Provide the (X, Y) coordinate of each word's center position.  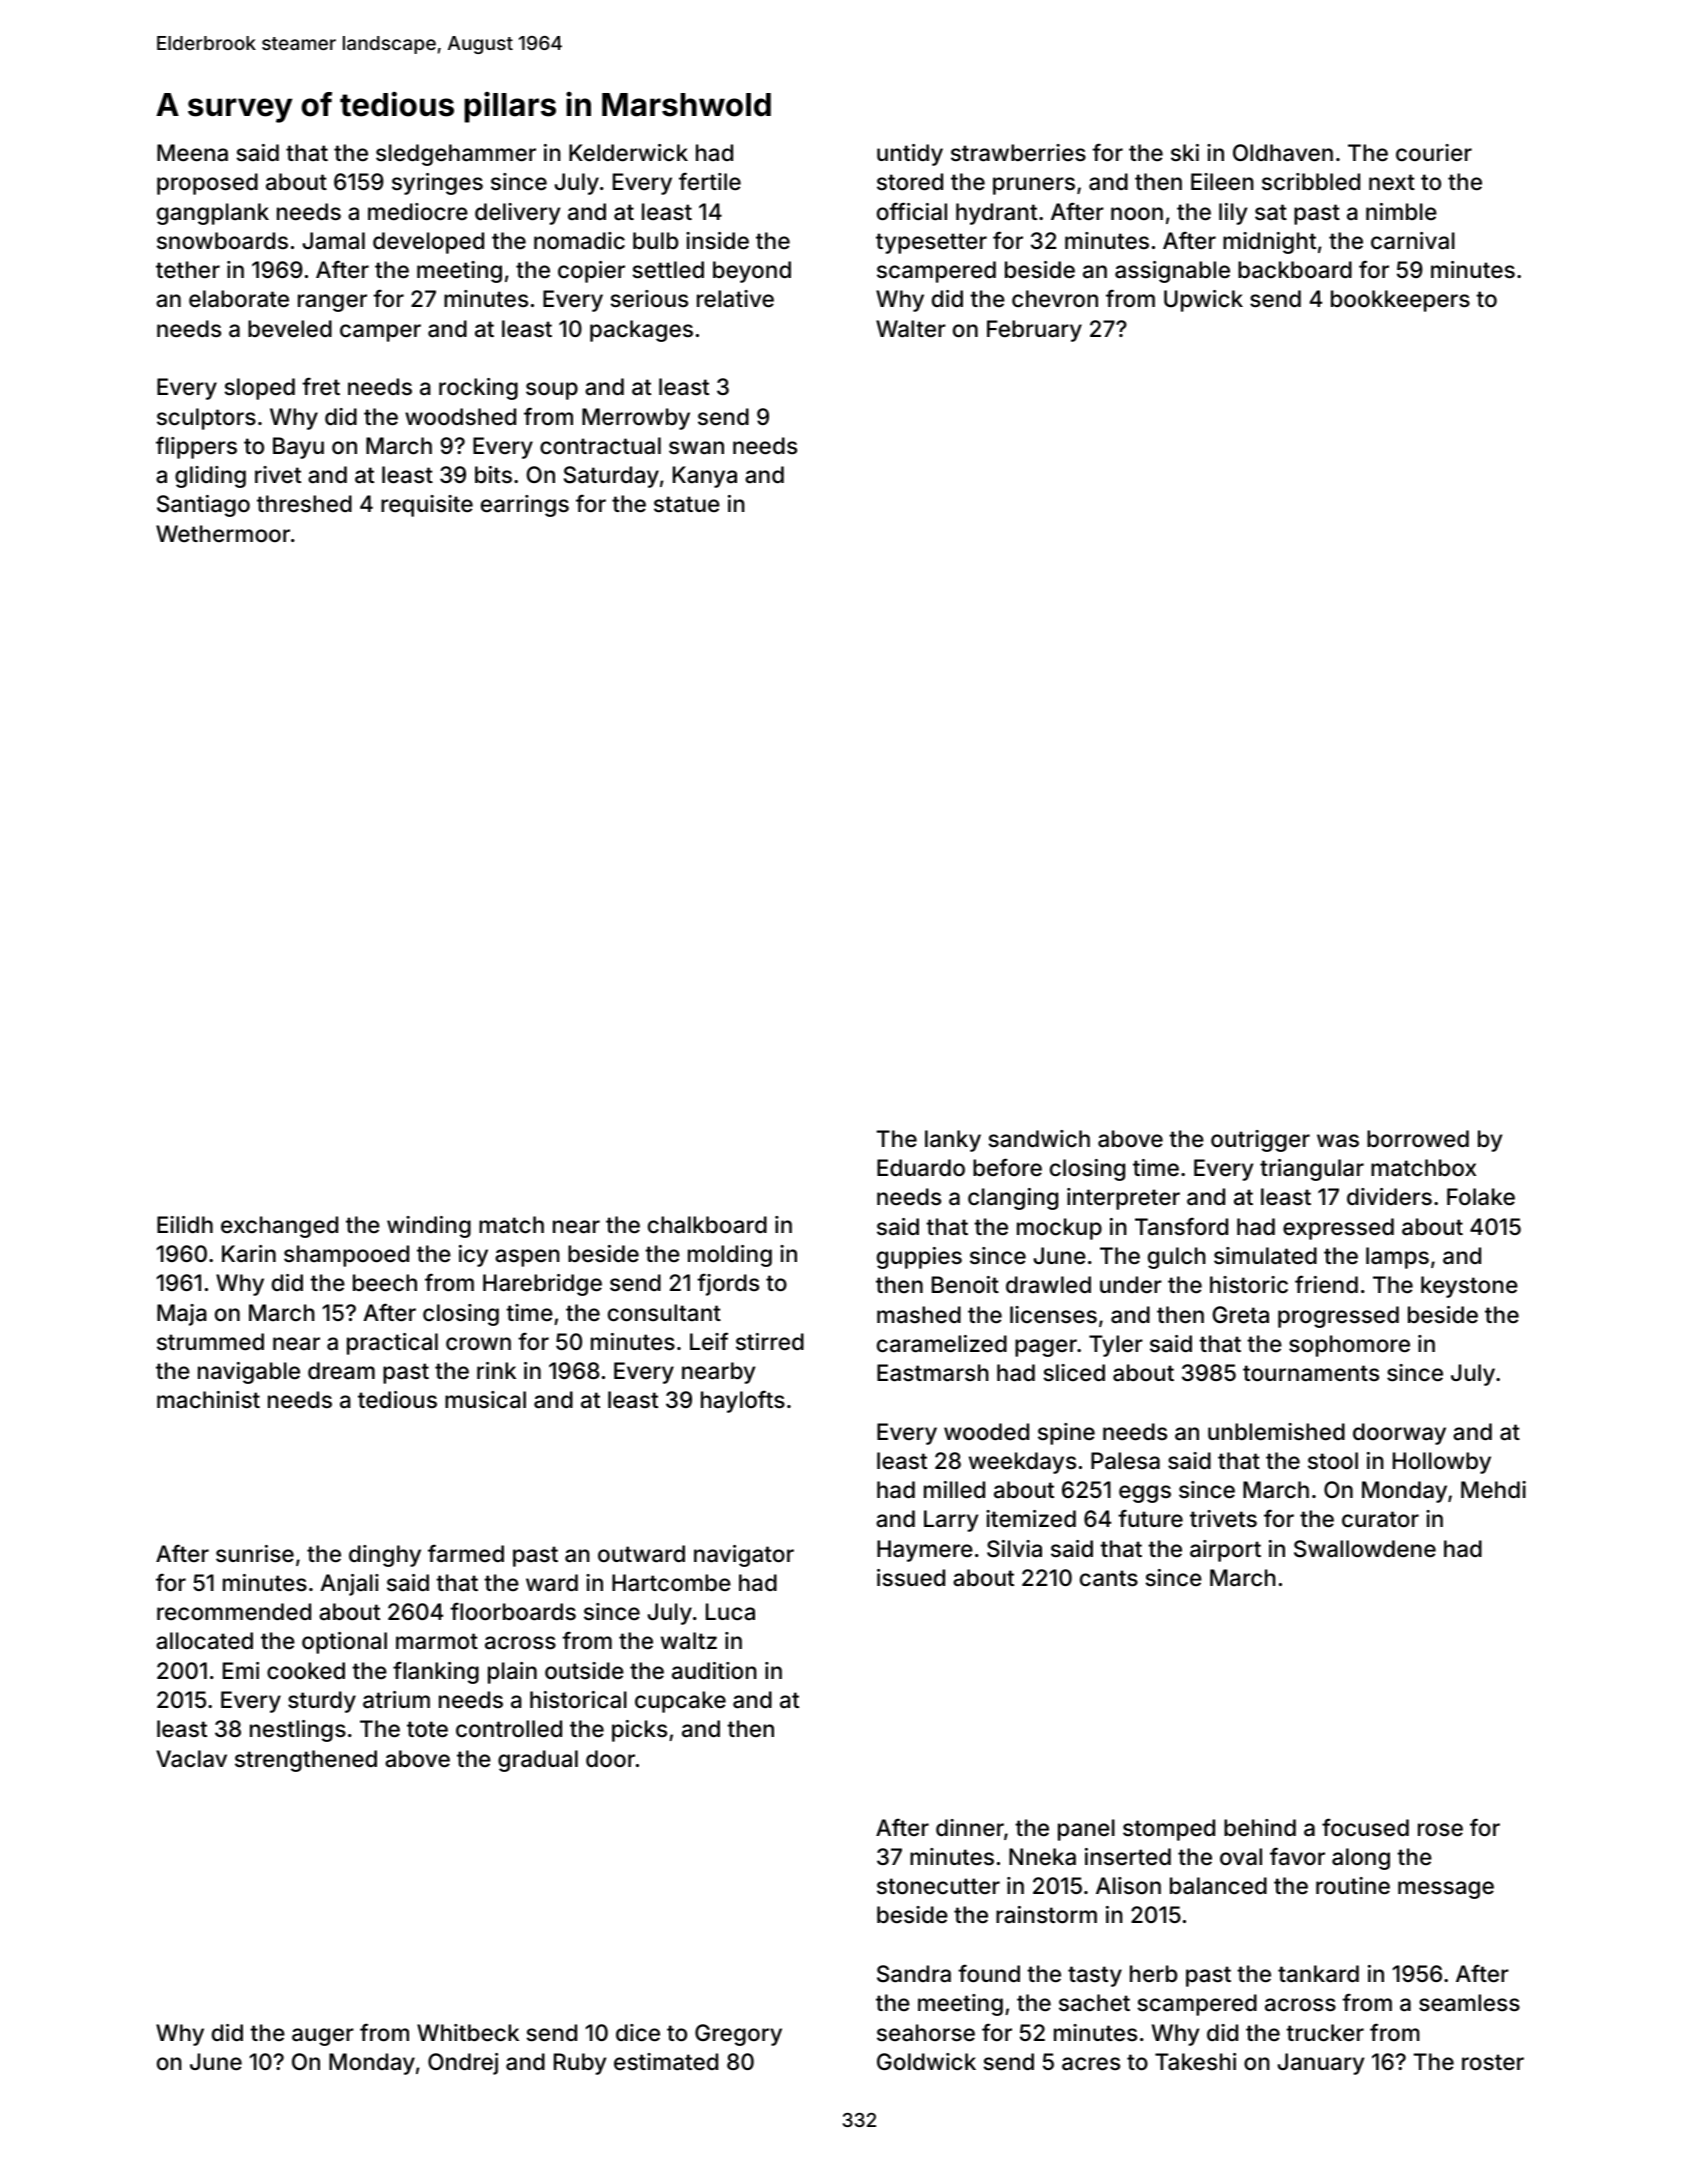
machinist (208, 1400)
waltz (689, 1641)
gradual (538, 1761)
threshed (304, 504)
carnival (1413, 241)
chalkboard (707, 1225)
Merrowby (636, 419)
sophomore (1349, 1346)
